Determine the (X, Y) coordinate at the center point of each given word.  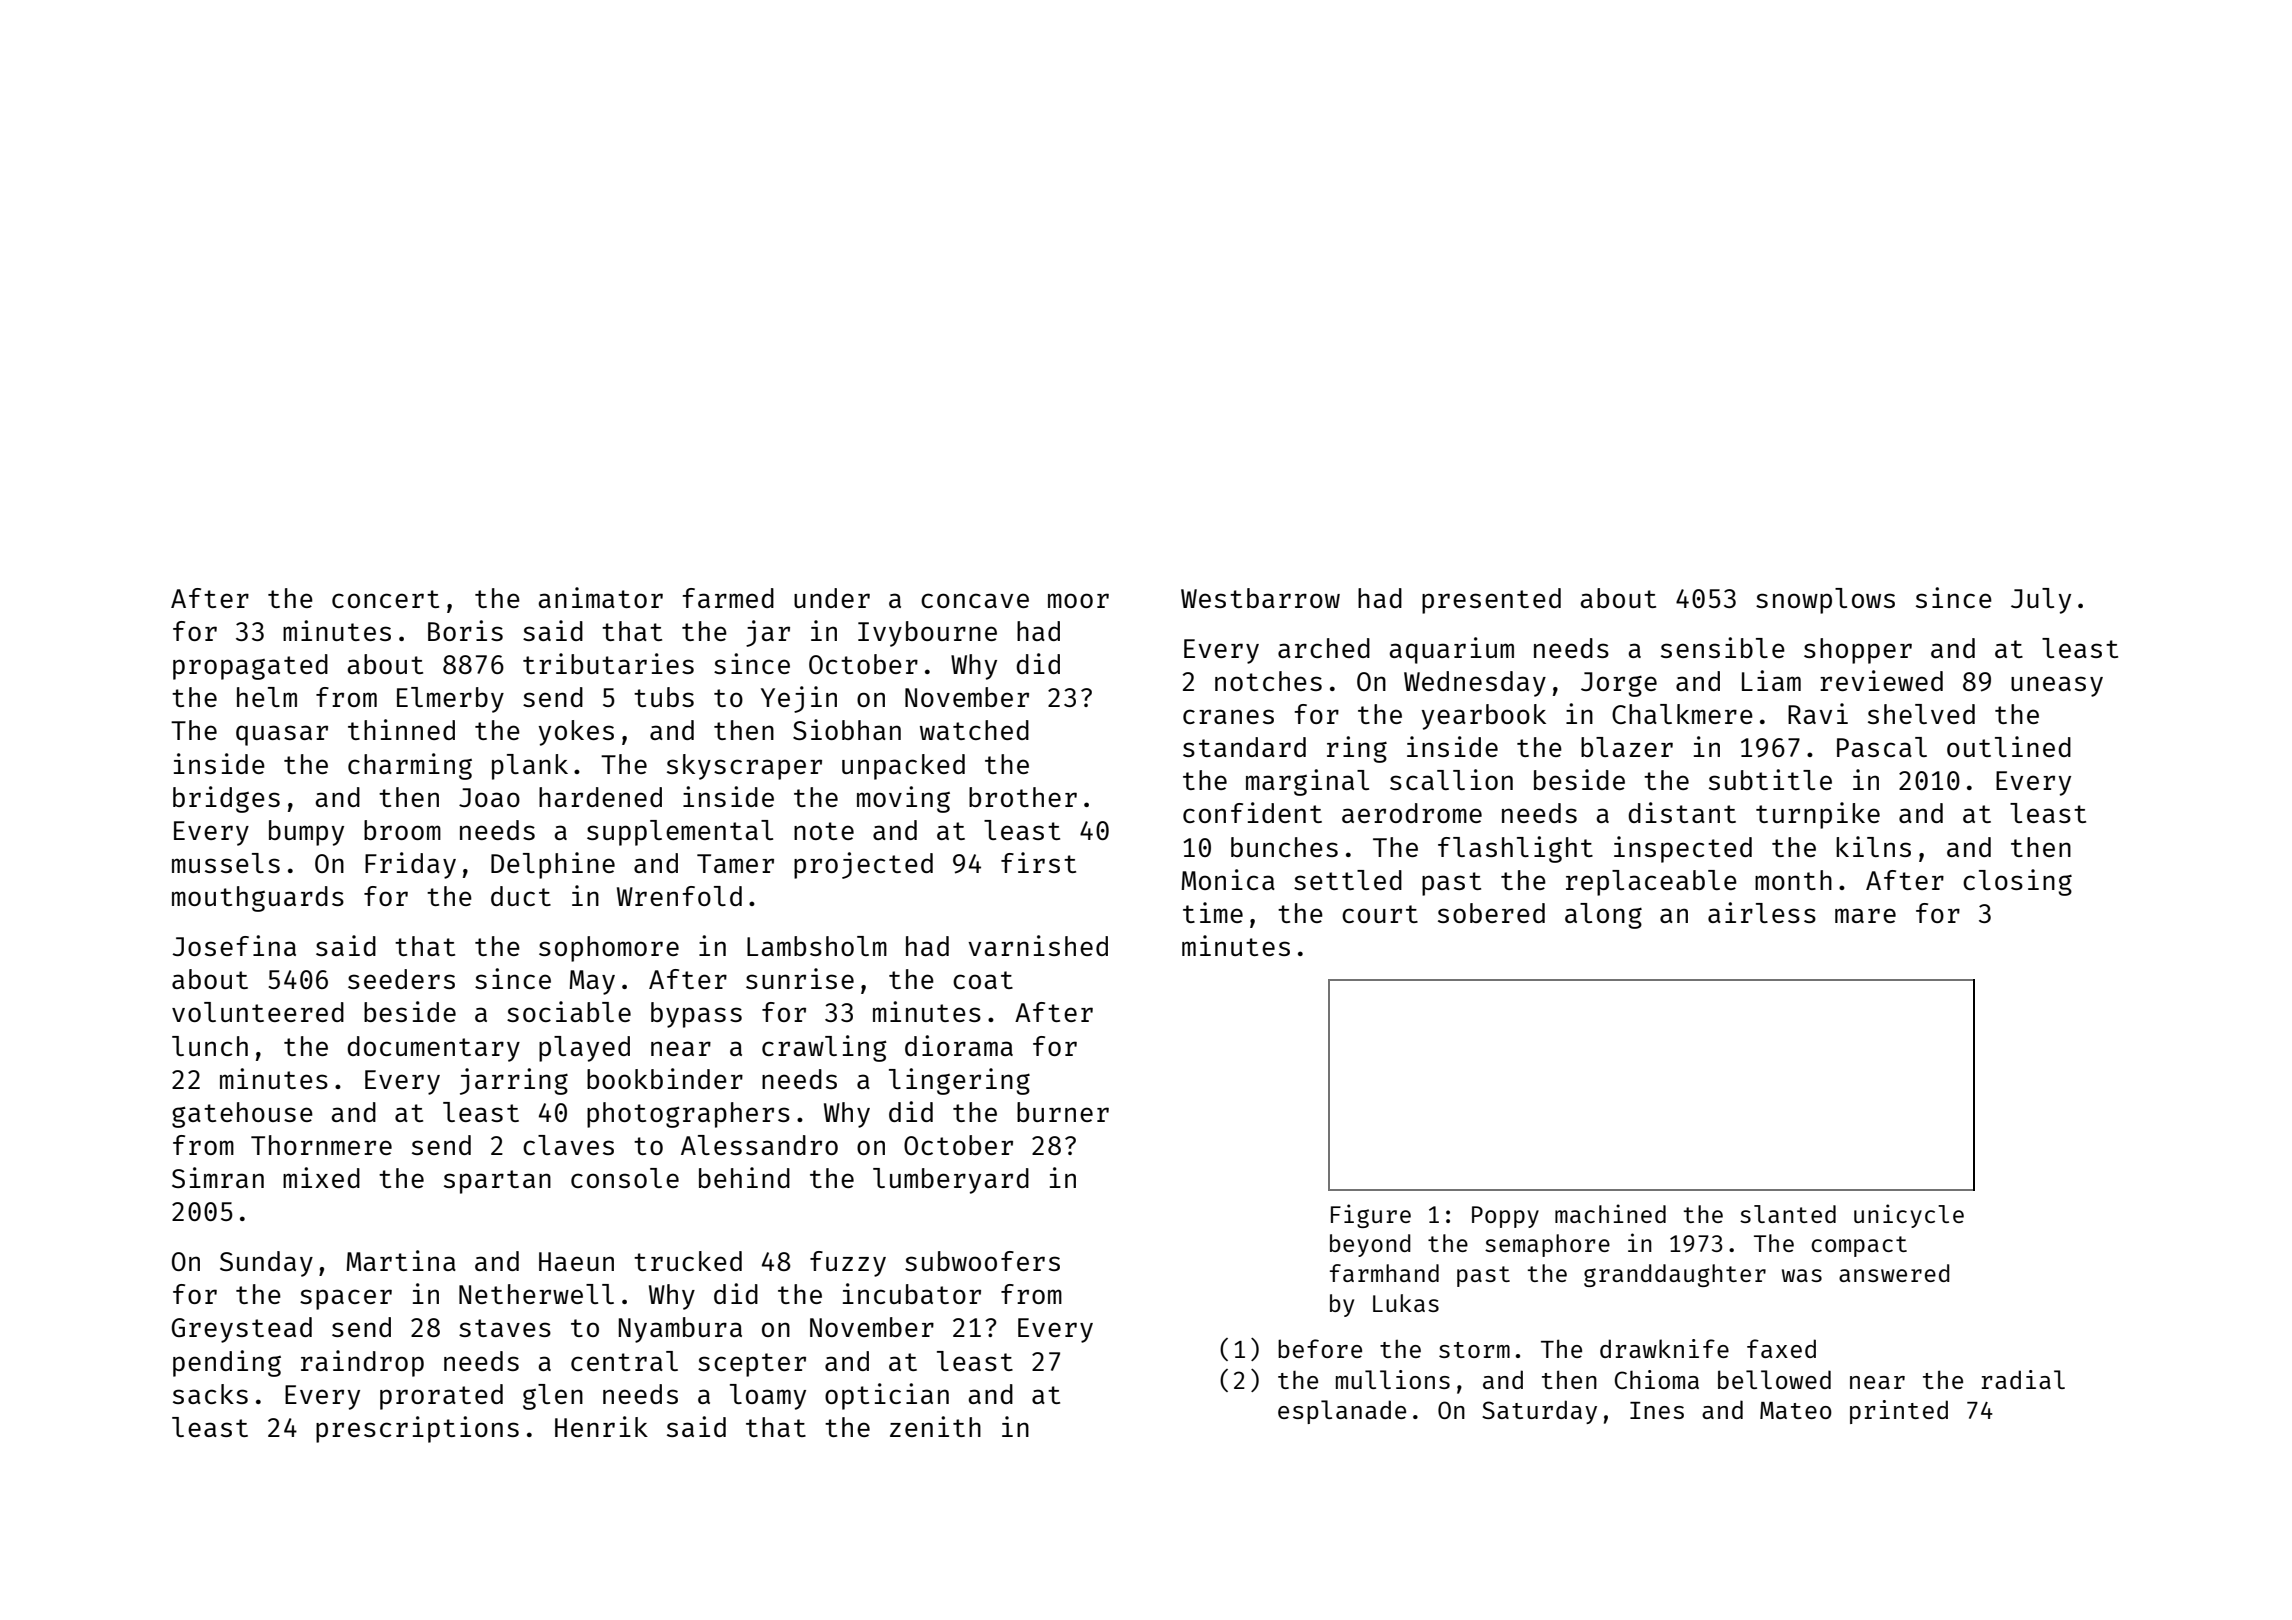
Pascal (1882, 747)
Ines (1657, 1410)
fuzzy (848, 1264)
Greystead (242, 1330)
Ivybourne (927, 634)
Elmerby (450, 700)
